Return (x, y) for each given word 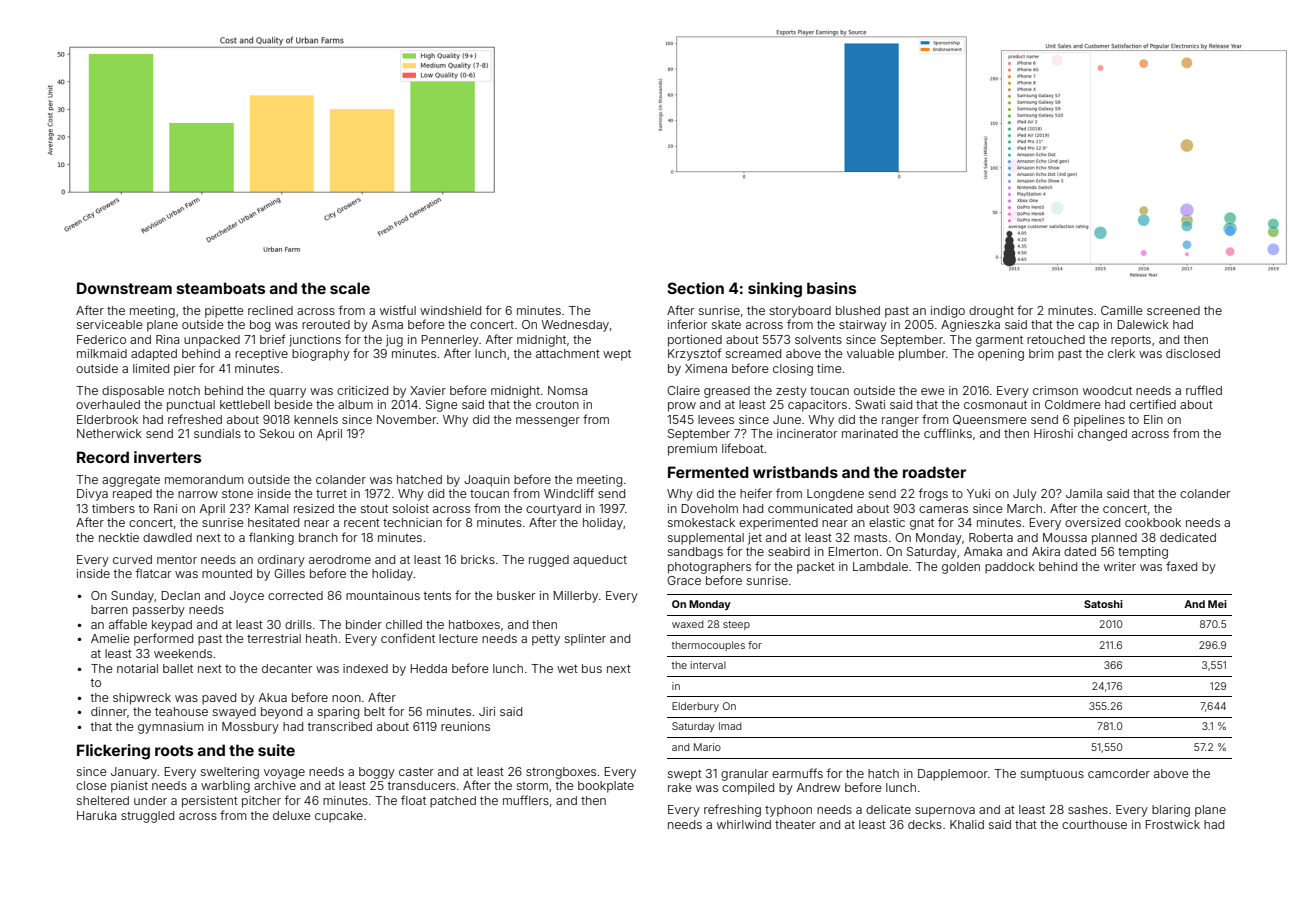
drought (991, 312)
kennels (316, 419)
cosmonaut (995, 405)
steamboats (221, 288)
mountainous (383, 595)
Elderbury (695, 707)
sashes (1088, 809)
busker (516, 595)
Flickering (113, 752)
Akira (1046, 551)
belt (374, 711)
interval (708, 665)
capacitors (817, 406)
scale (350, 288)
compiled (748, 789)
